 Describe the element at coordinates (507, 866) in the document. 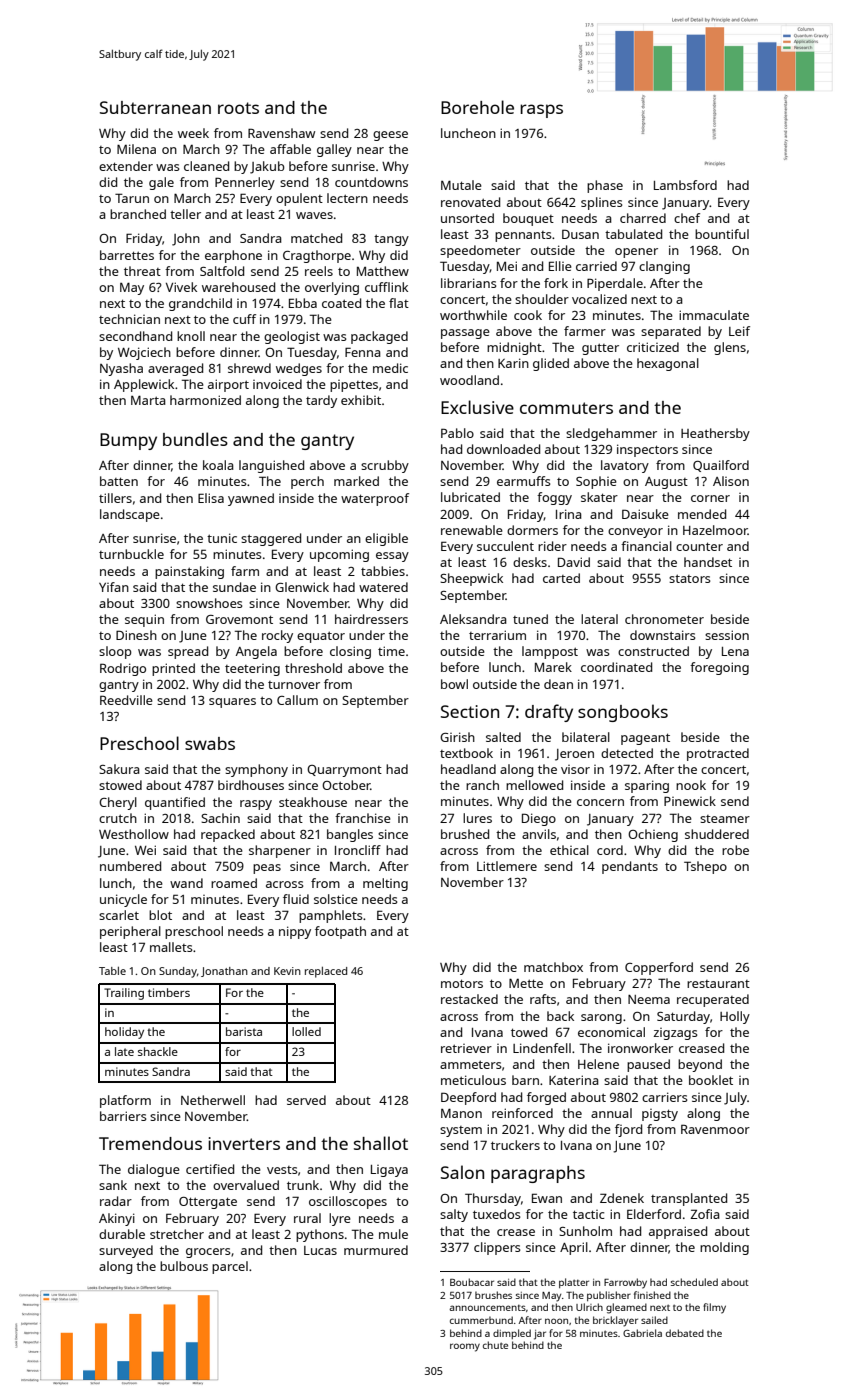

I see `Littlemere` at that location.
